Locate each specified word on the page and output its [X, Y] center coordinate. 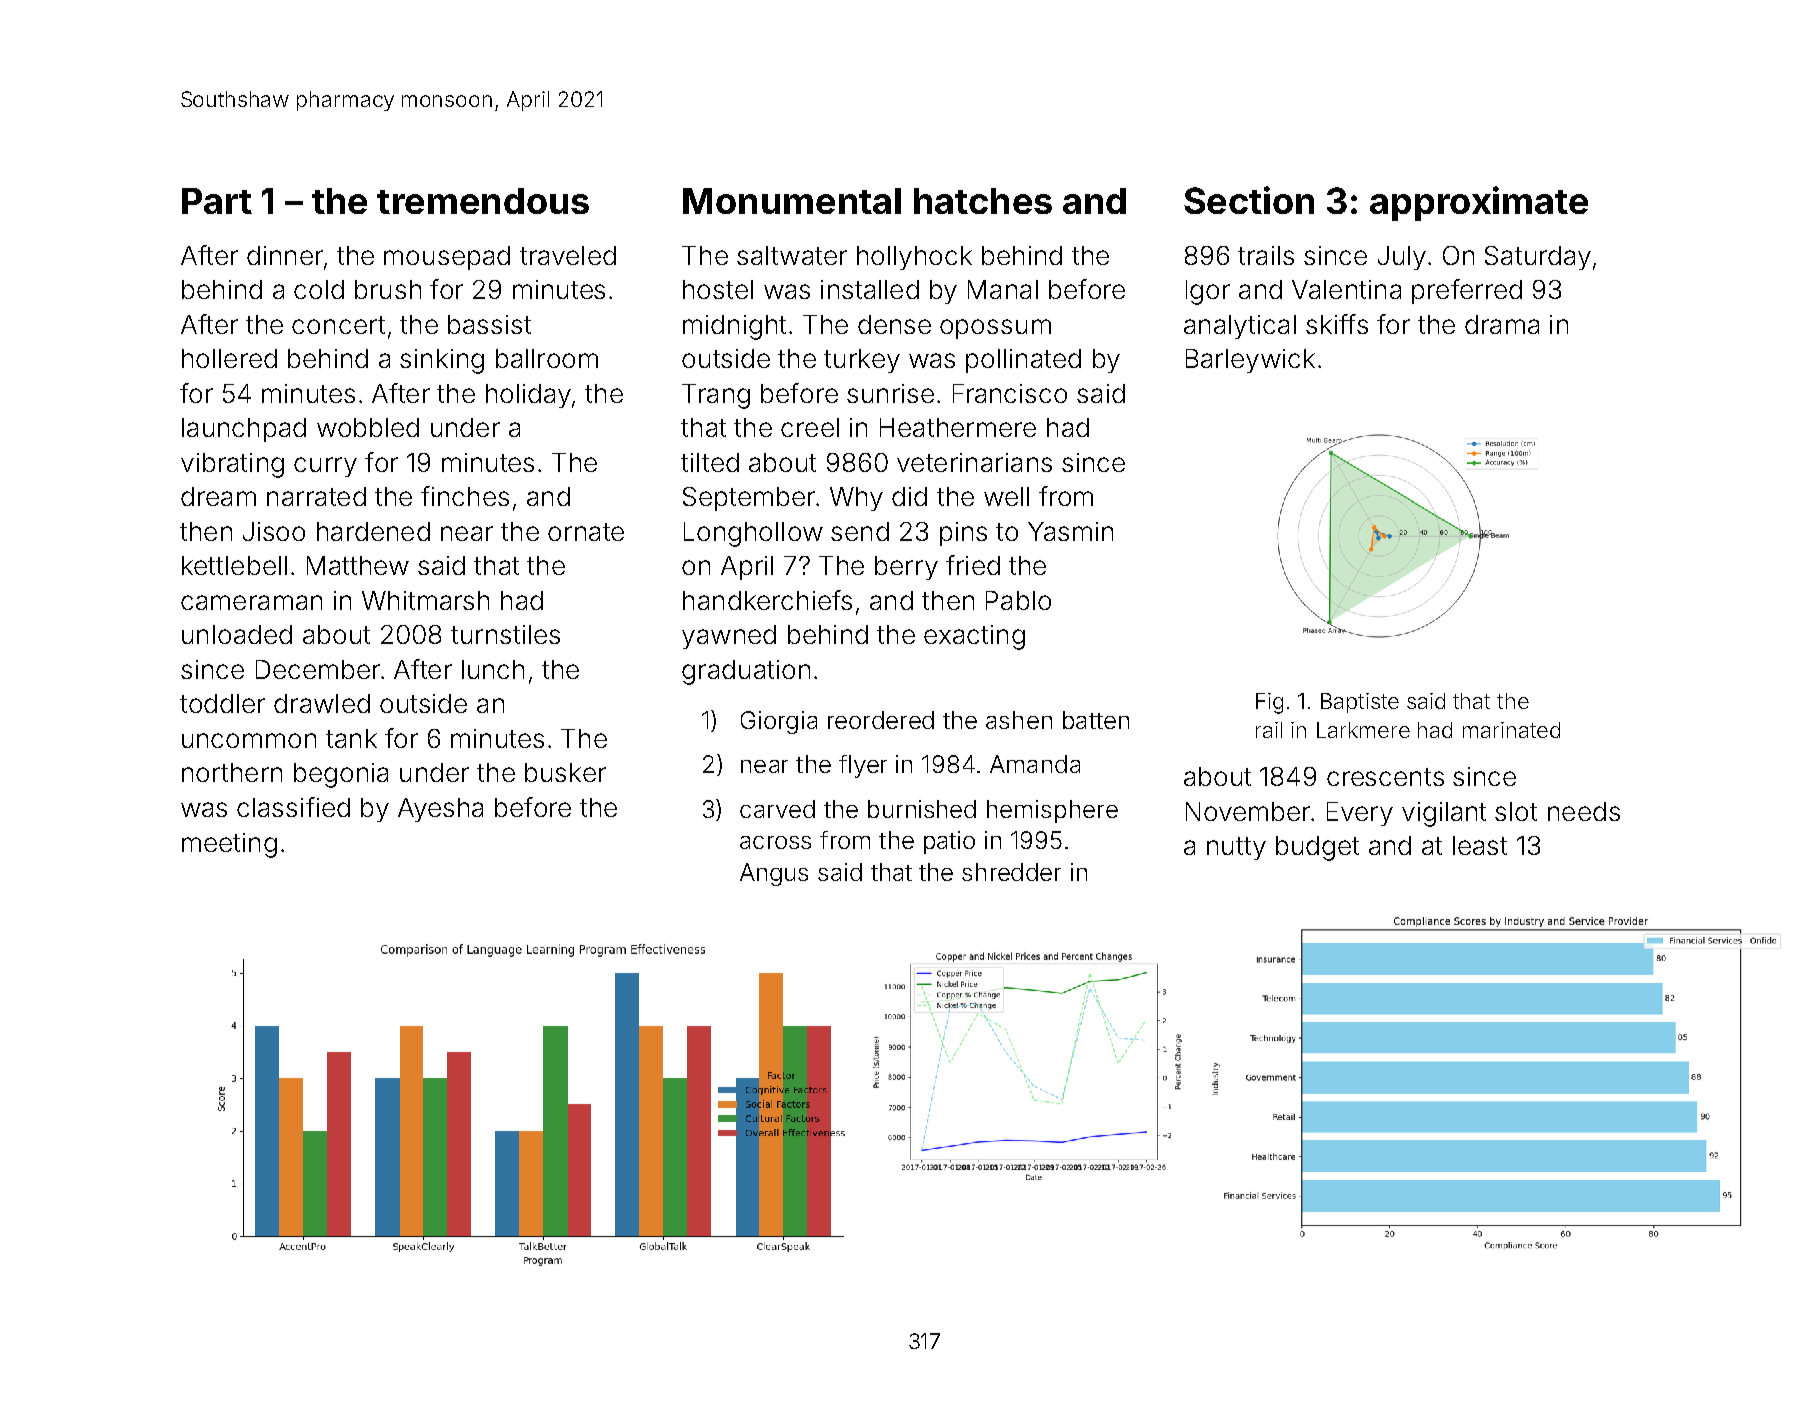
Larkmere [1363, 730]
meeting [229, 845]
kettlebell [234, 565]
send [860, 531]
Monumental [792, 201]
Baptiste [1360, 703]
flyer [863, 766]
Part [217, 201]
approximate [1479, 203]
